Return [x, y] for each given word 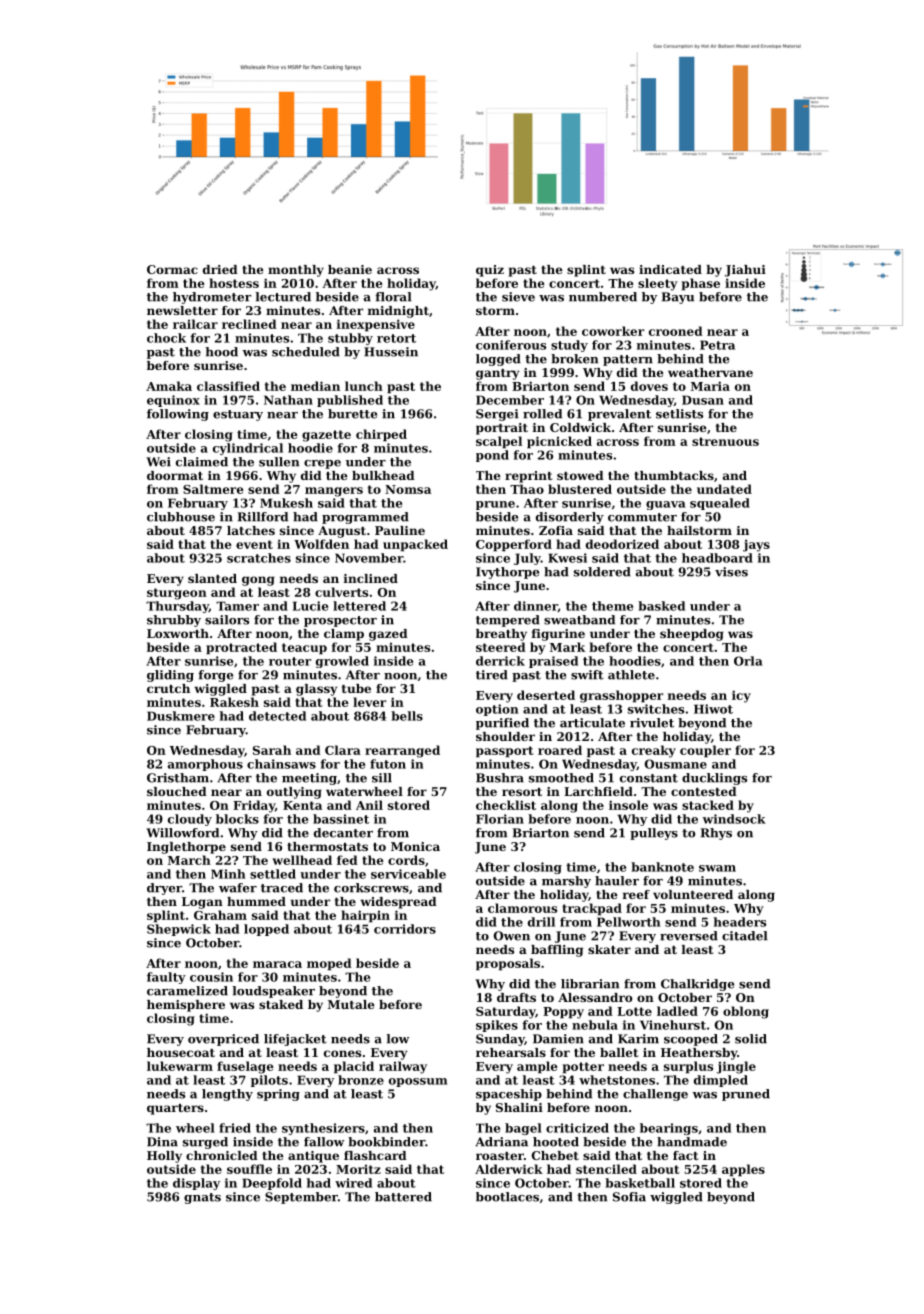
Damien [558, 1039]
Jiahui [745, 271]
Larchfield [598, 791]
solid [751, 1039]
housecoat [181, 1052]
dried [220, 269]
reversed [689, 936]
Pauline [400, 530]
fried [235, 1128]
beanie [350, 269]
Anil [369, 805]
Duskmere [181, 716]
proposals [508, 964]
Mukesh [286, 503]
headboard [717, 558]
